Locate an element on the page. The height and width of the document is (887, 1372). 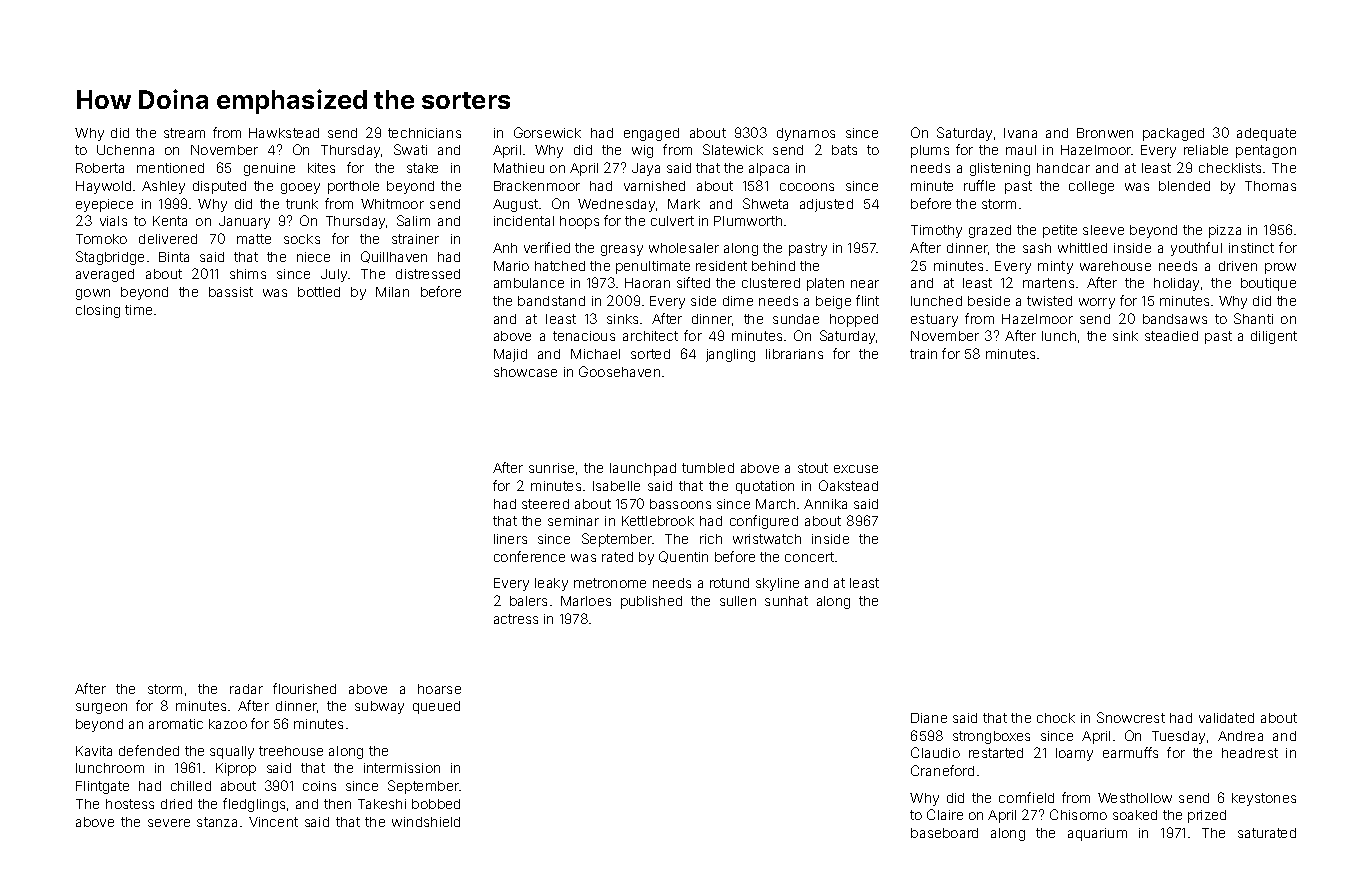
aquarium is located at coordinates (1097, 834).
